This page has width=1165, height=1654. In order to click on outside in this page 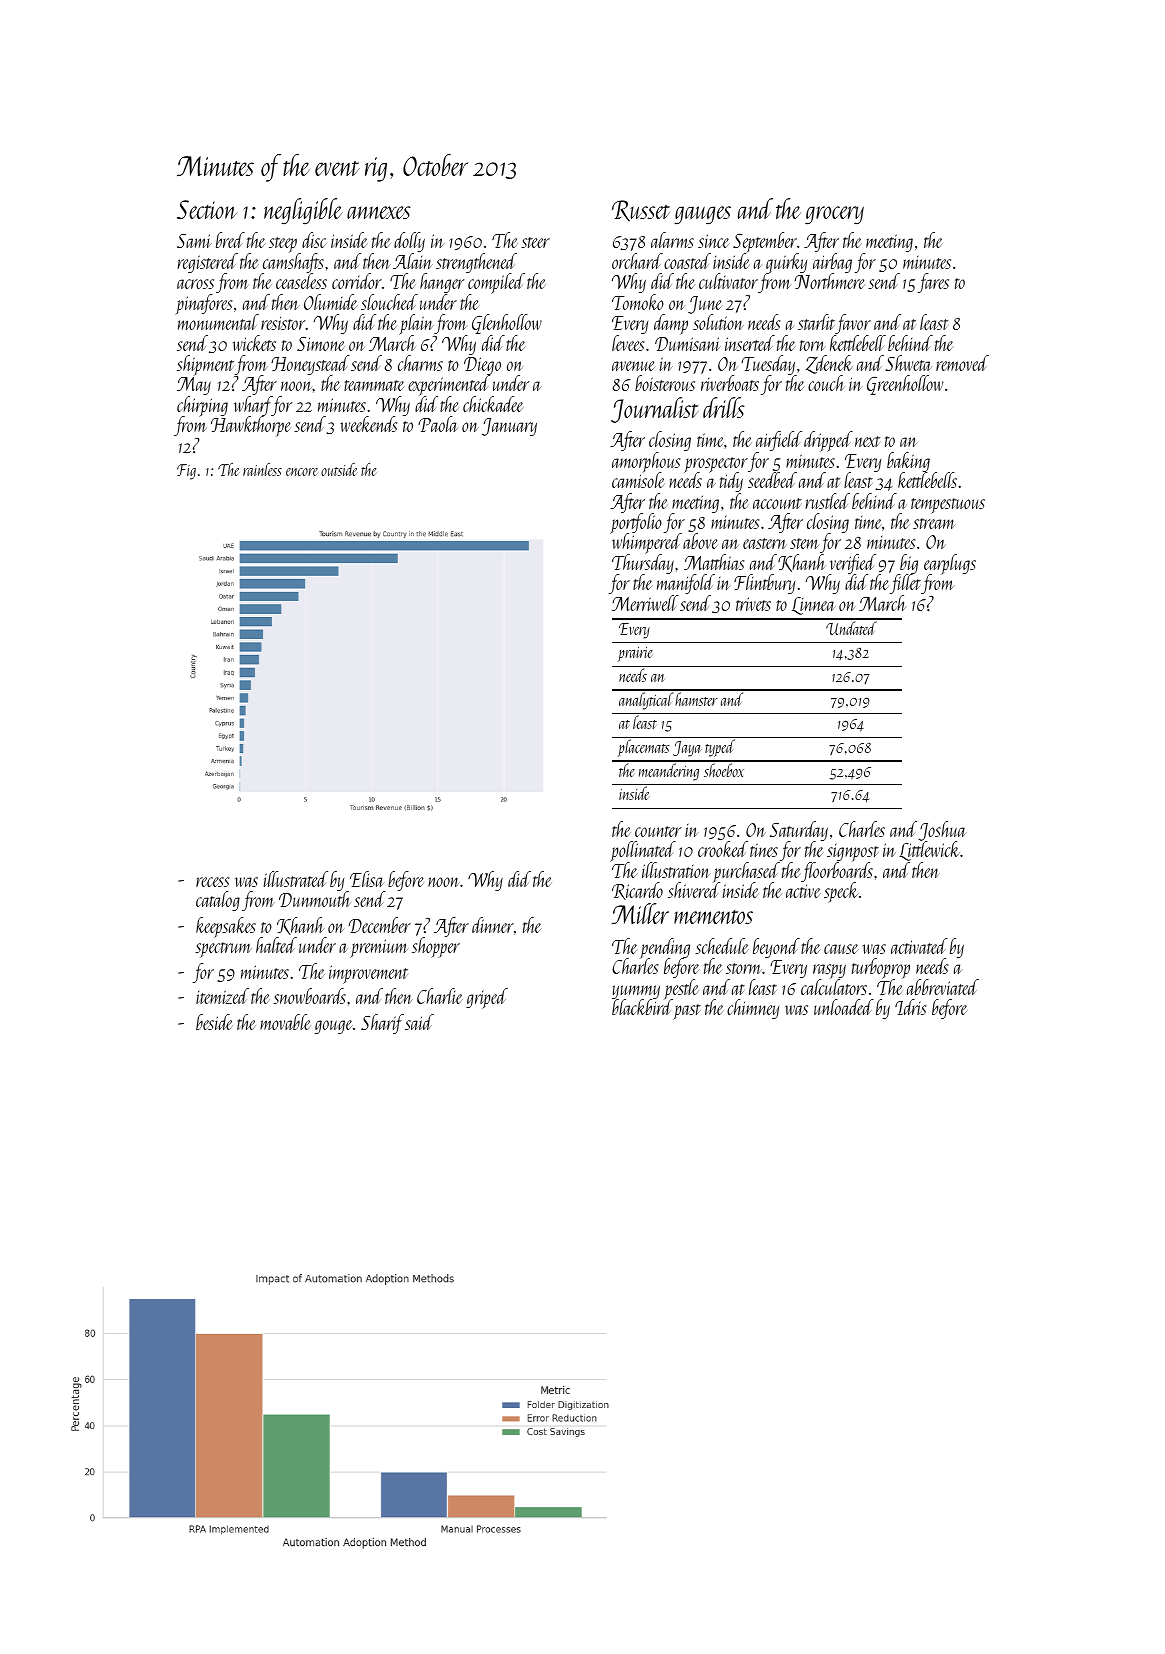, I will do `click(339, 469)`.
